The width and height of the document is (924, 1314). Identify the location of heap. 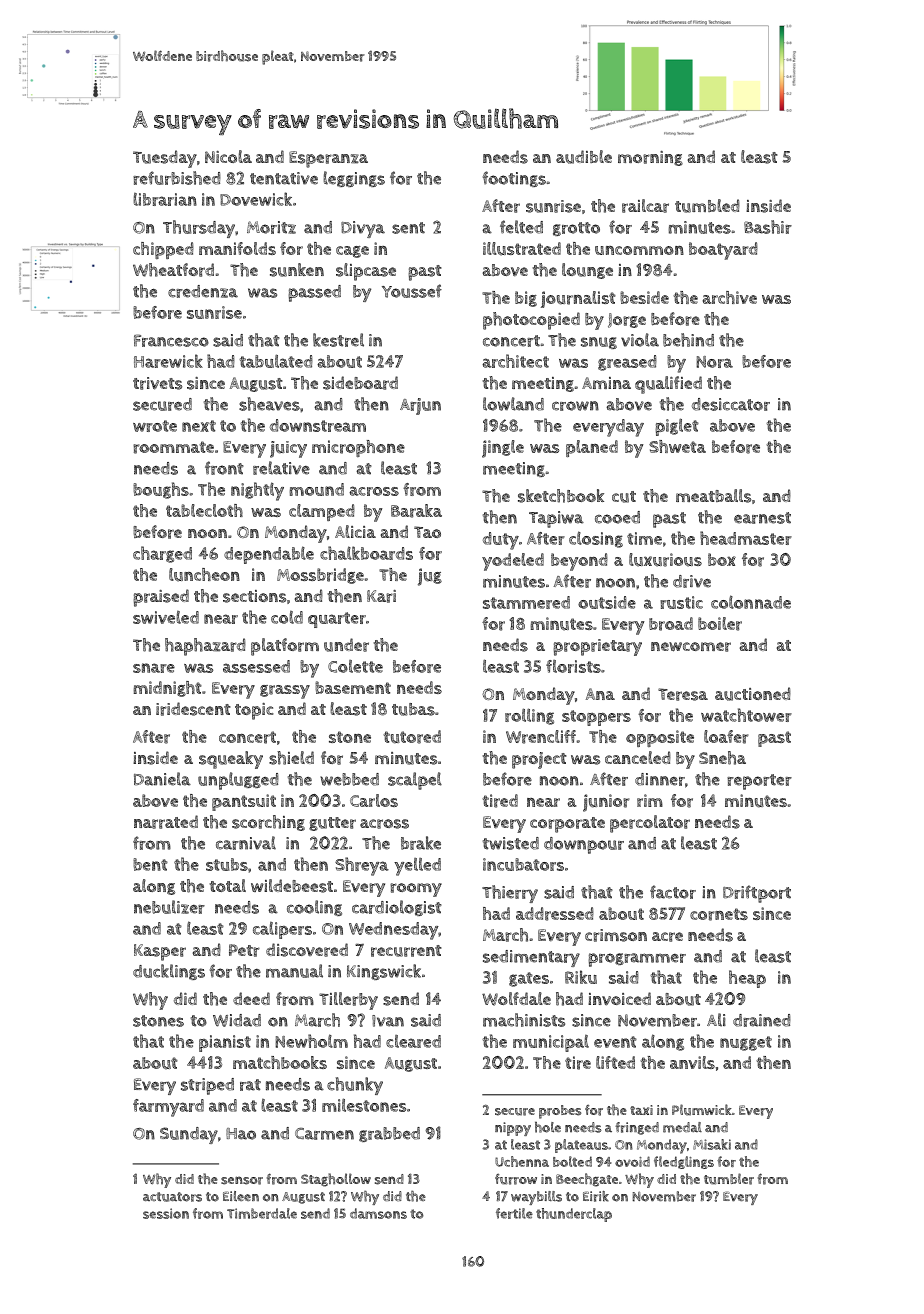
(747, 979).
